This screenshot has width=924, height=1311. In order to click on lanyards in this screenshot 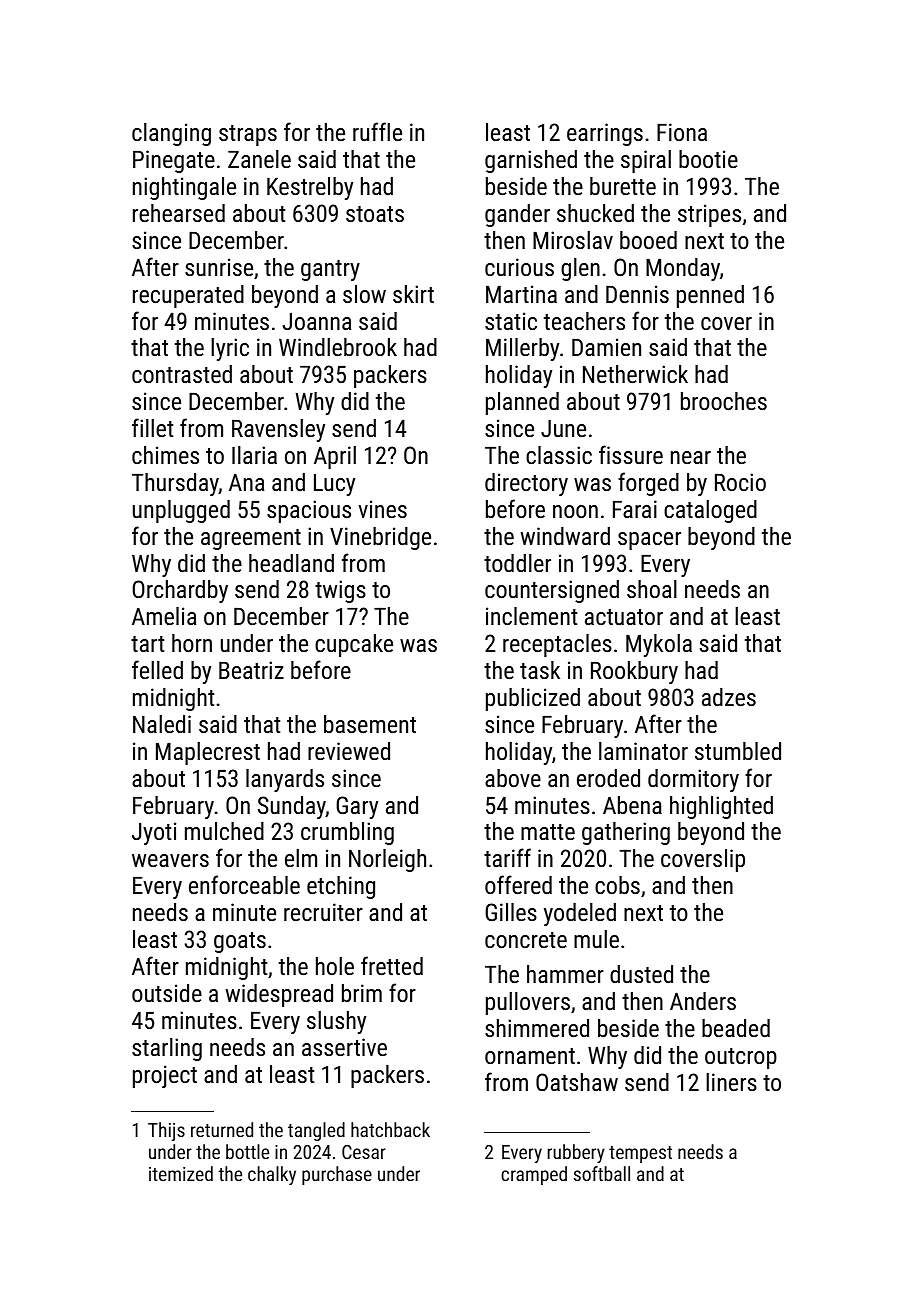, I will do `click(285, 780)`.
